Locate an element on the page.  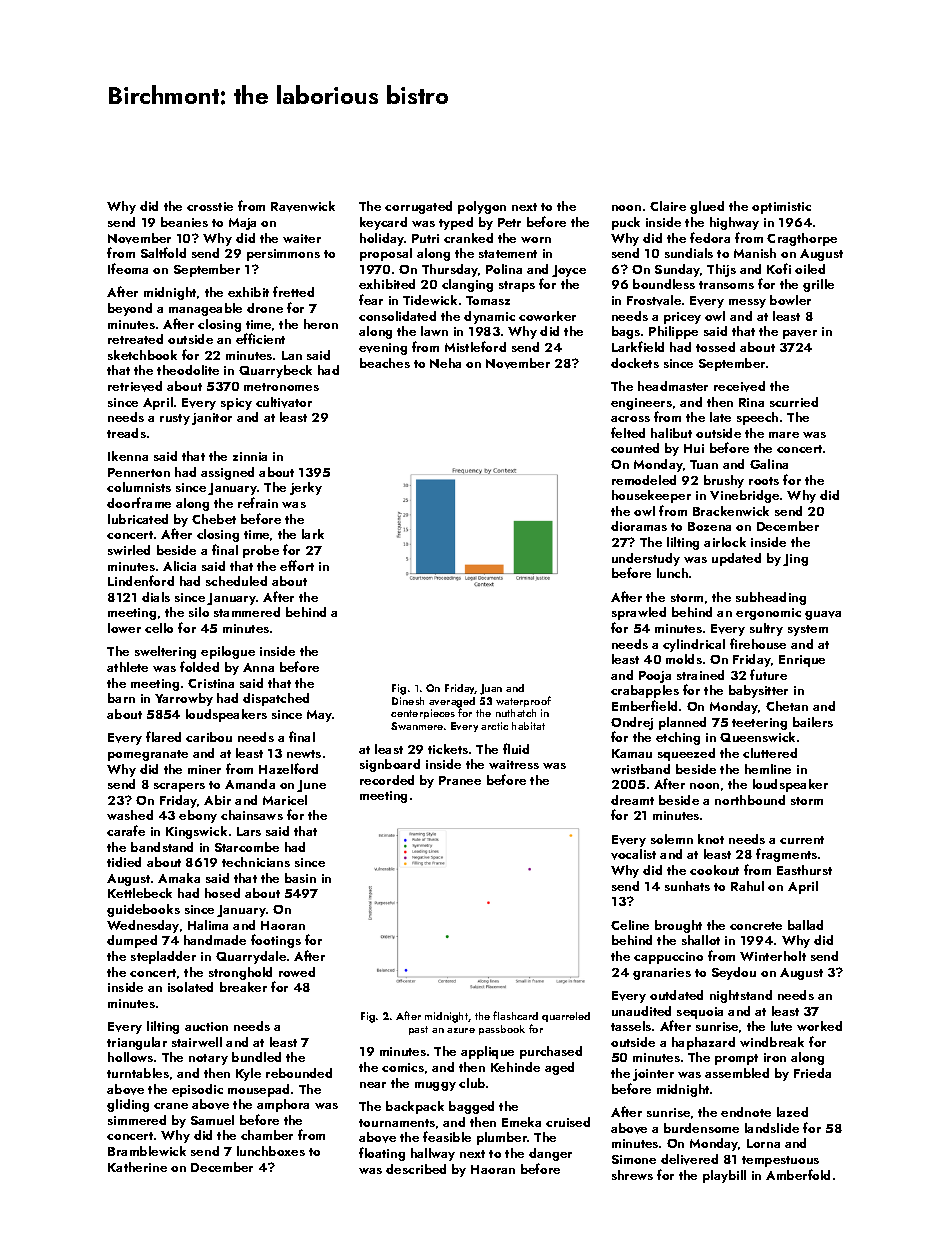
etching is located at coordinates (678, 738).
